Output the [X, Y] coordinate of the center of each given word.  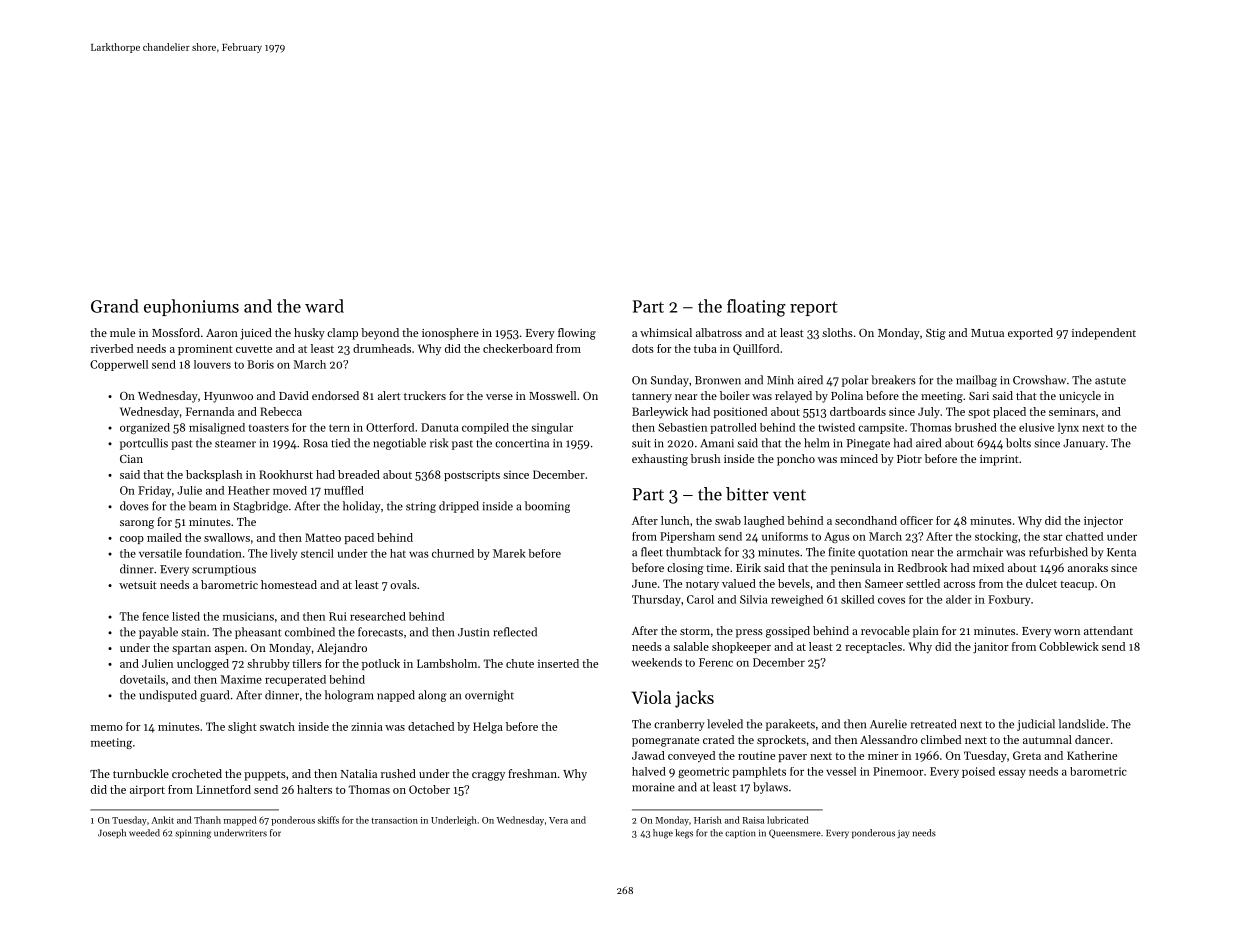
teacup [1077, 585]
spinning [193, 834]
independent [1104, 334]
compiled [485, 428]
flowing [577, 334]
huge [663, 834]
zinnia [367, 726]
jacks [694, 699]
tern [339, 428]
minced [859, 458]
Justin [473, 632]
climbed [941, 739]
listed [186, 616]
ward [324, 306]
